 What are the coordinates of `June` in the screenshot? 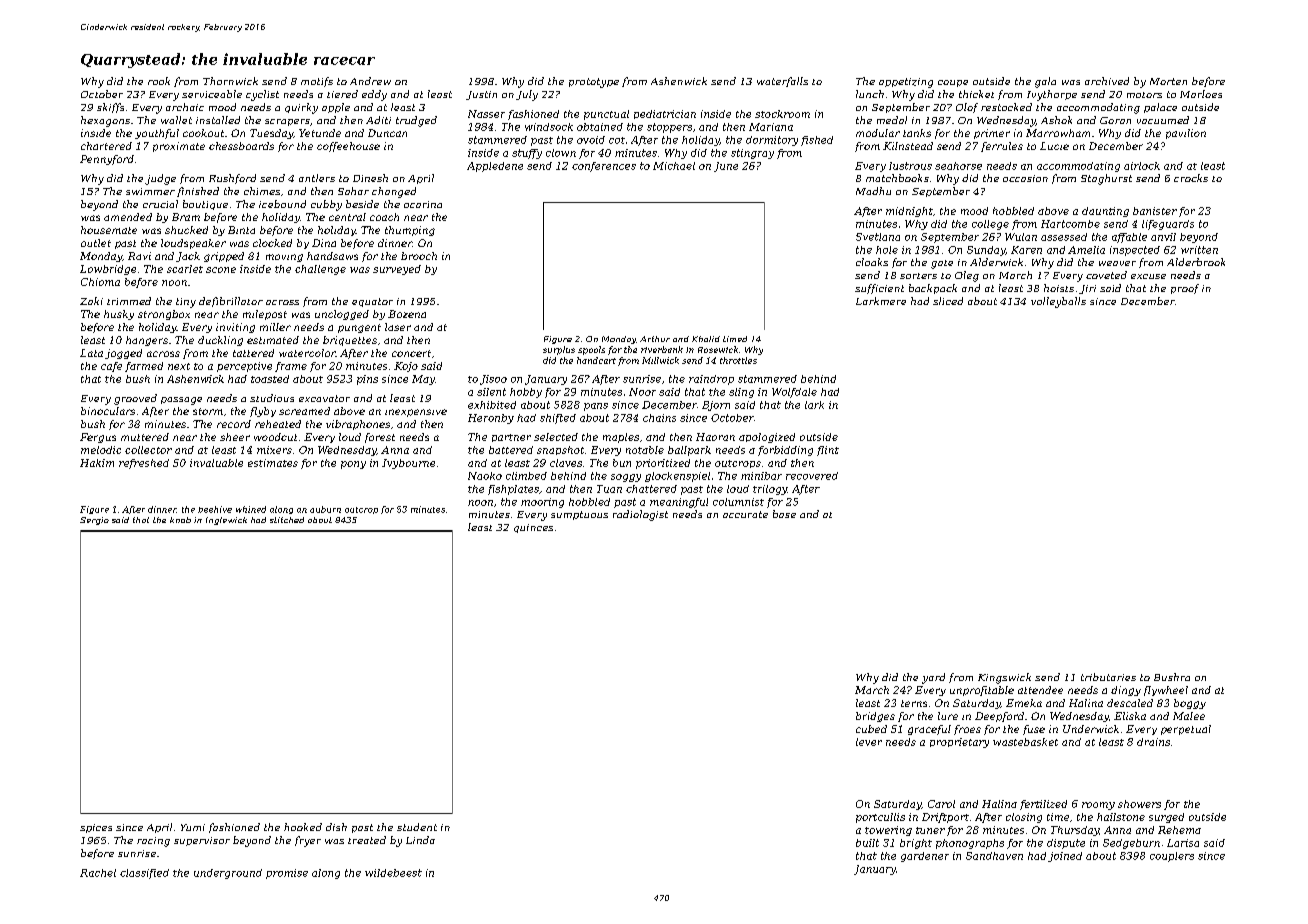 It's located at (726, 167).
